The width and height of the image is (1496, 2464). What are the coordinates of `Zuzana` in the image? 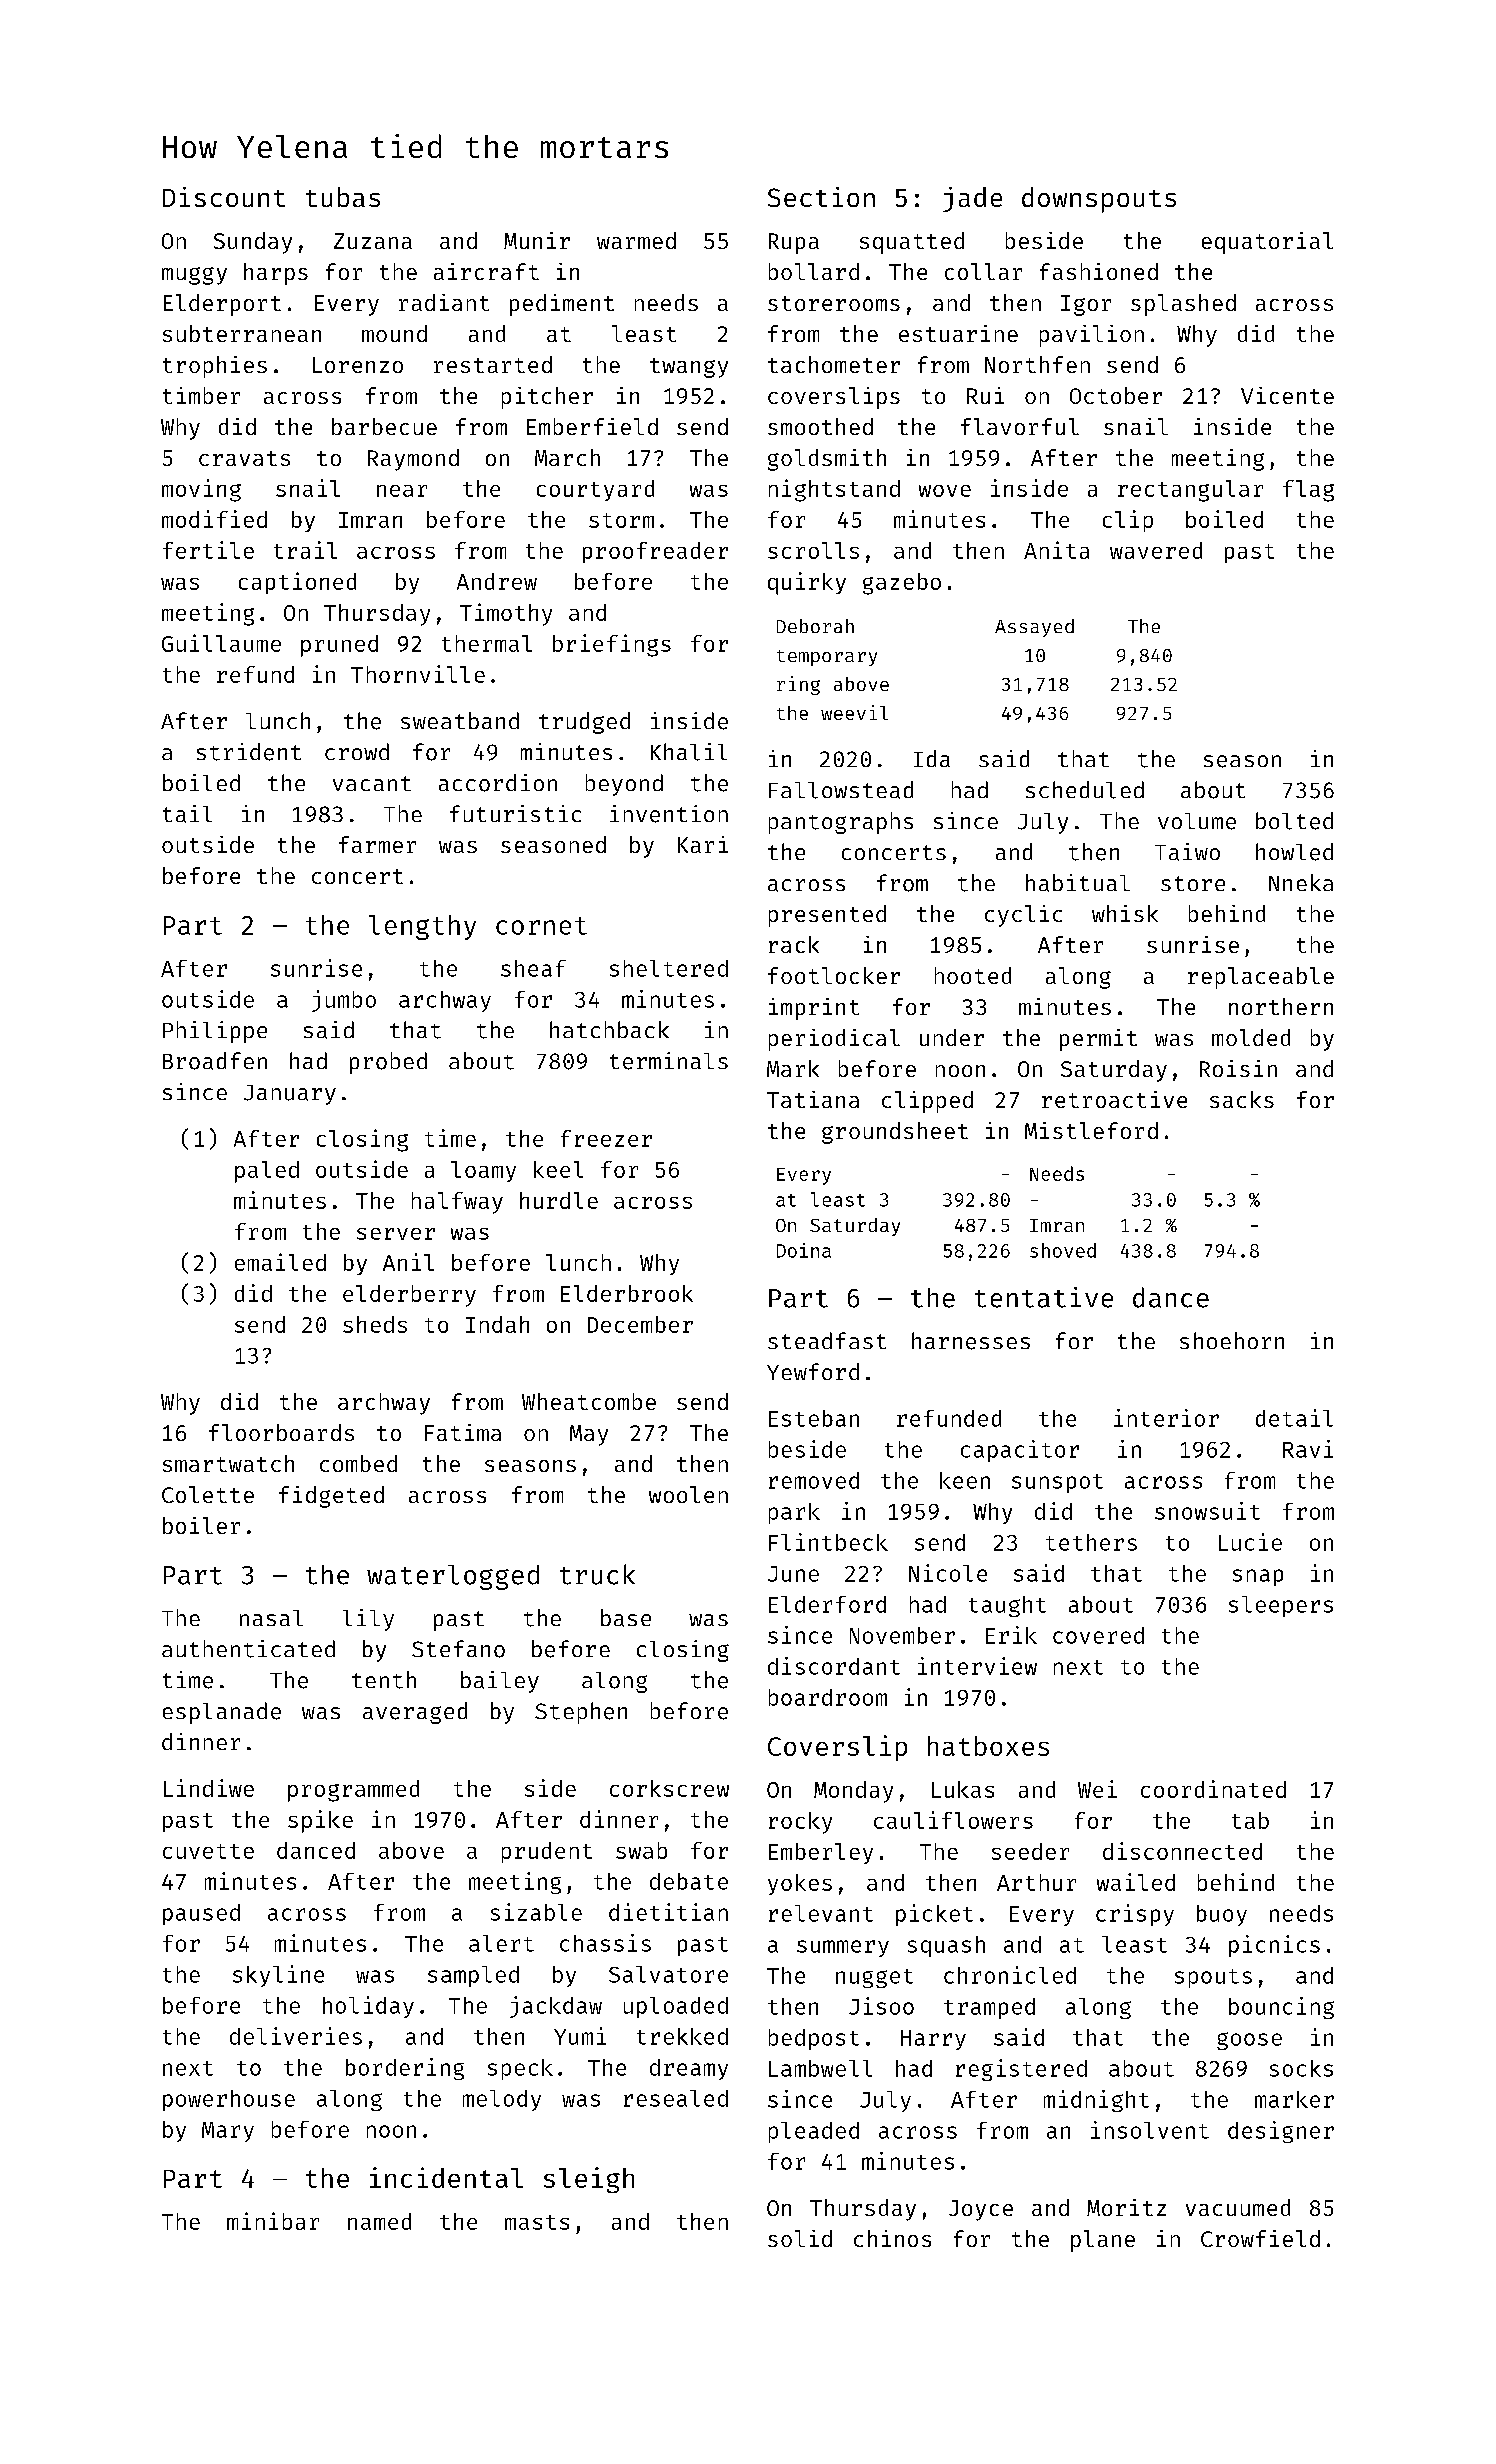 It's located at (373, 241).
